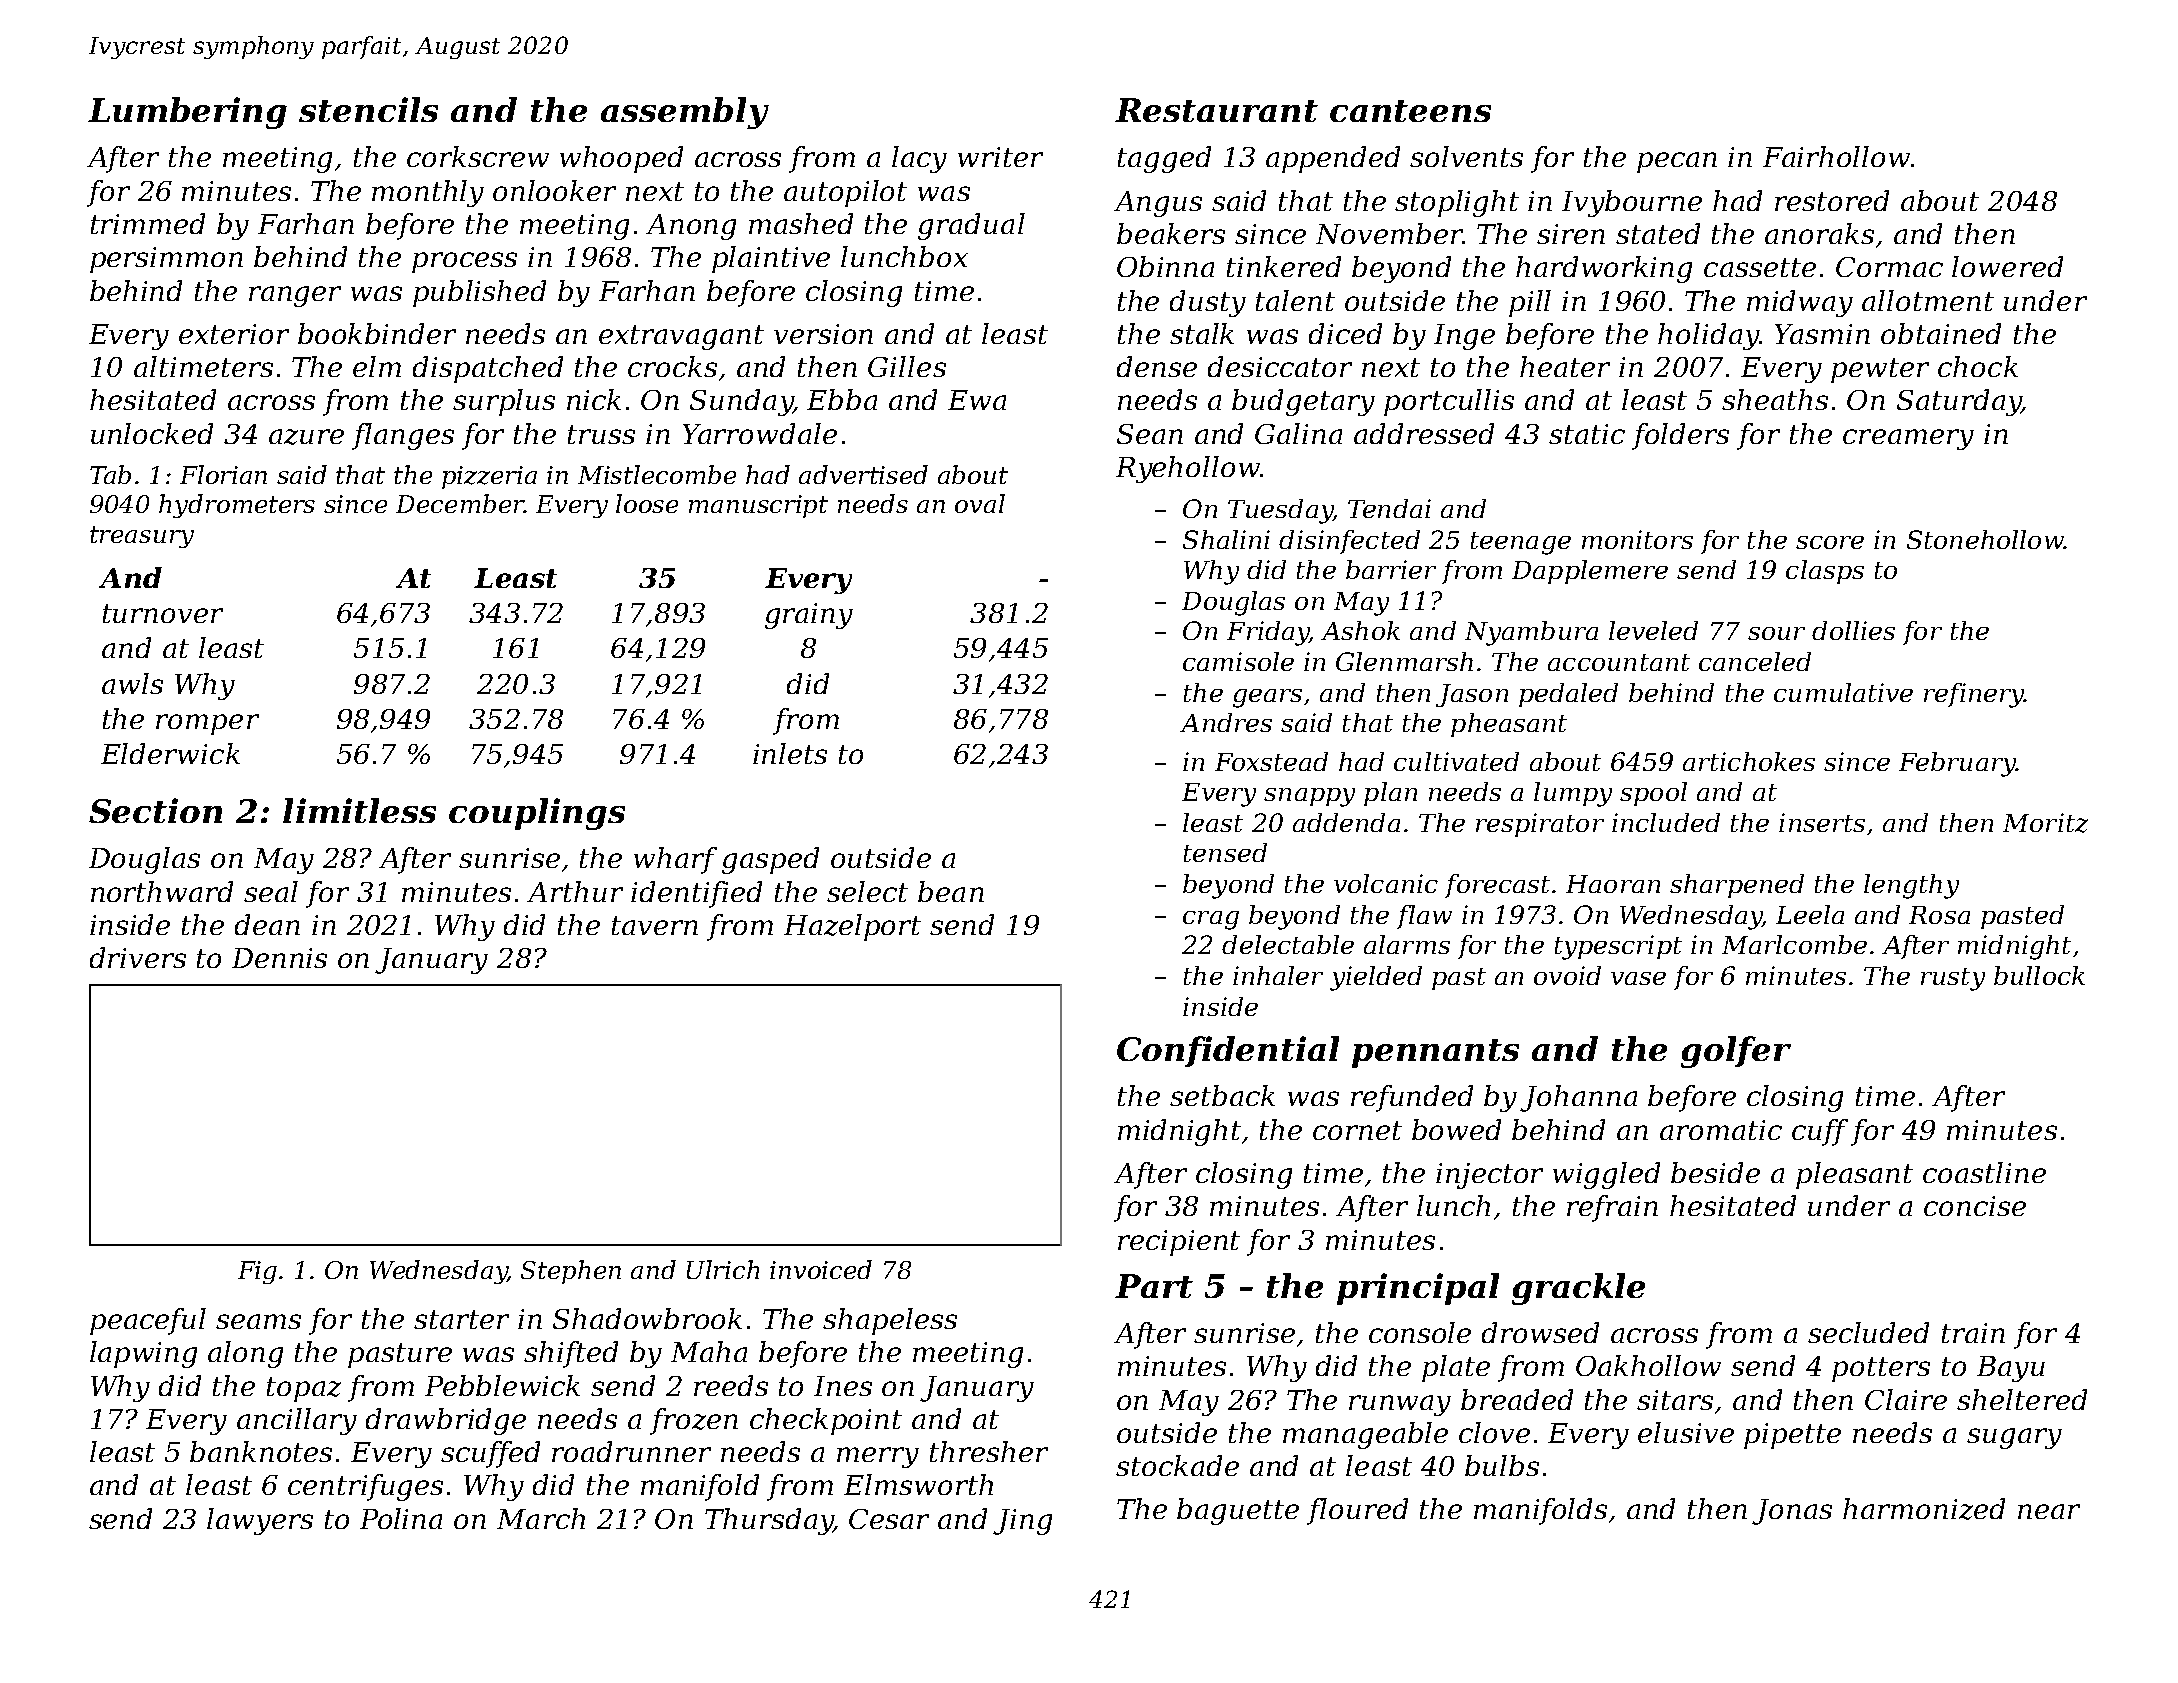  What do you see at coordinates (187, 113) in the image?
I see `Lumbering` at bounding box center [187, 113].
